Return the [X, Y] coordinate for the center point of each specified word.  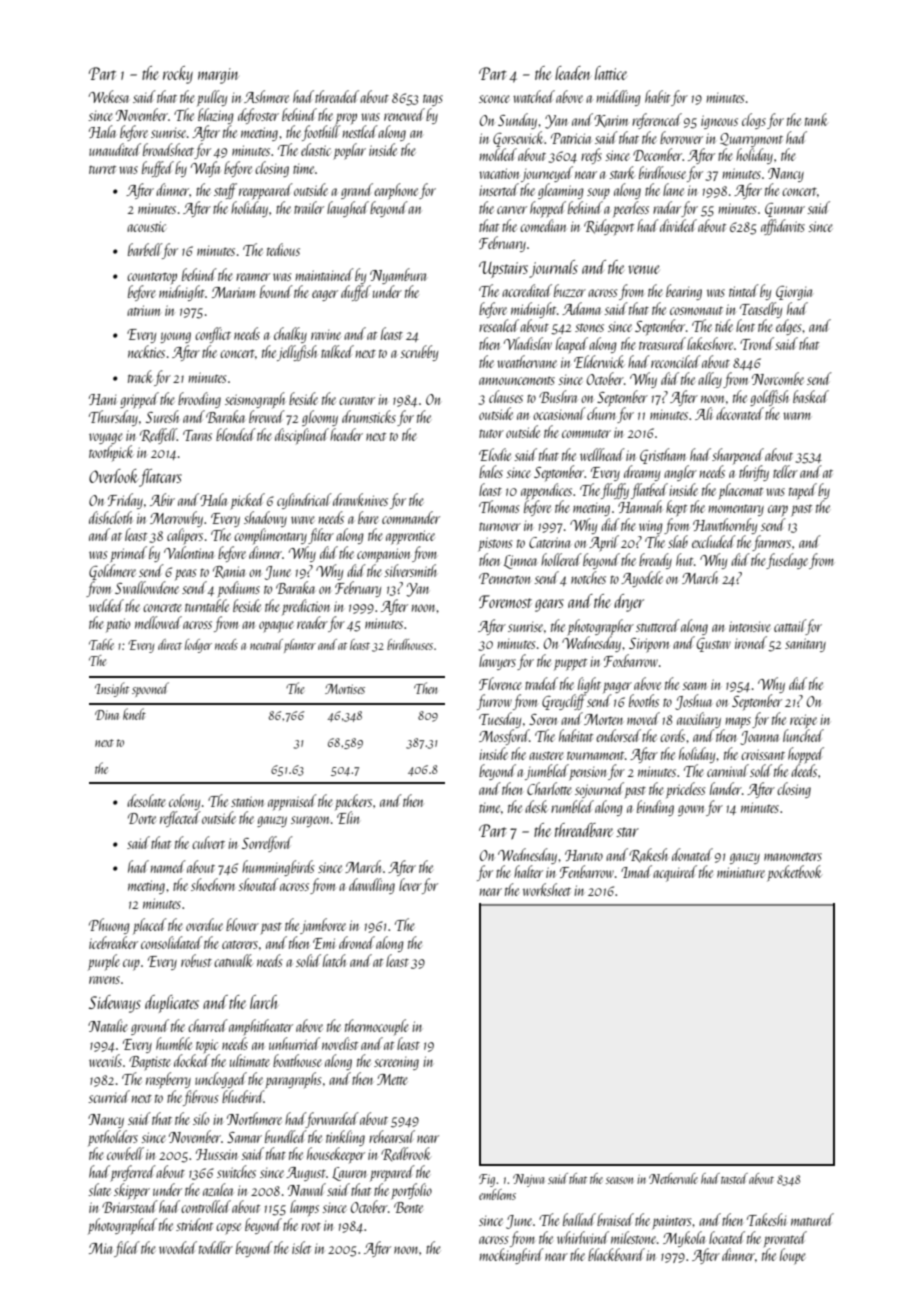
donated [692, 854]
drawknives [360, 499]
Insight [112, 689]
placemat [740, 491]
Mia [100, 1248]
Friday [125, 501]
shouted [258, 884]
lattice [611, 73]
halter [528, 871]
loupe [793, 1256]
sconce [494, 99]
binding [655, 808]
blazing [216, 116]
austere [546, 755]
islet [301, 1247]
